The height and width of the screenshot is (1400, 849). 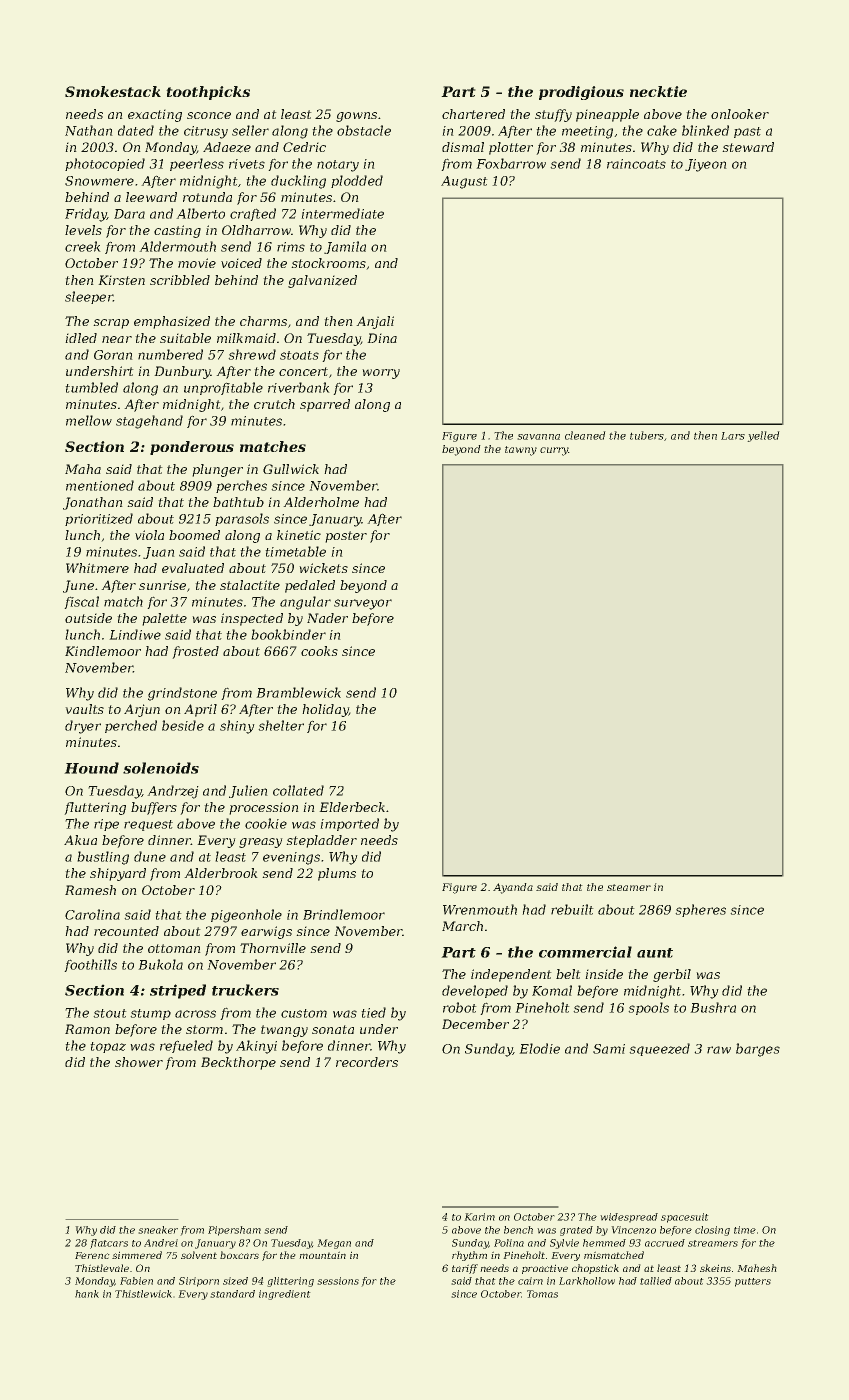 What do you see at coordinates (521, 451) in the screenshot?
I see `tawny` at bounding box center [521, 451].
